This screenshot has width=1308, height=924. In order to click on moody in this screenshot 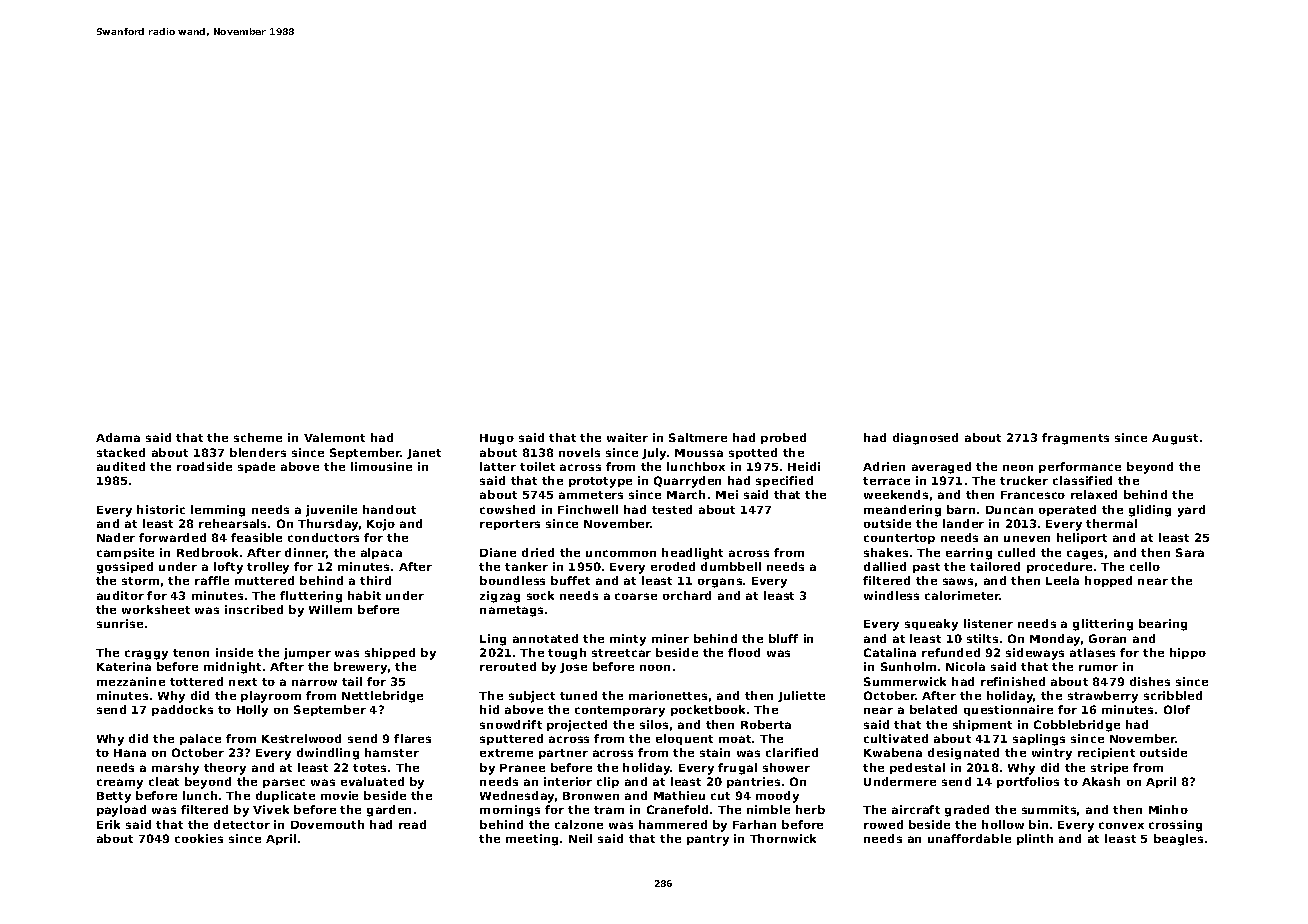, I will do `click(777, 797)`.
